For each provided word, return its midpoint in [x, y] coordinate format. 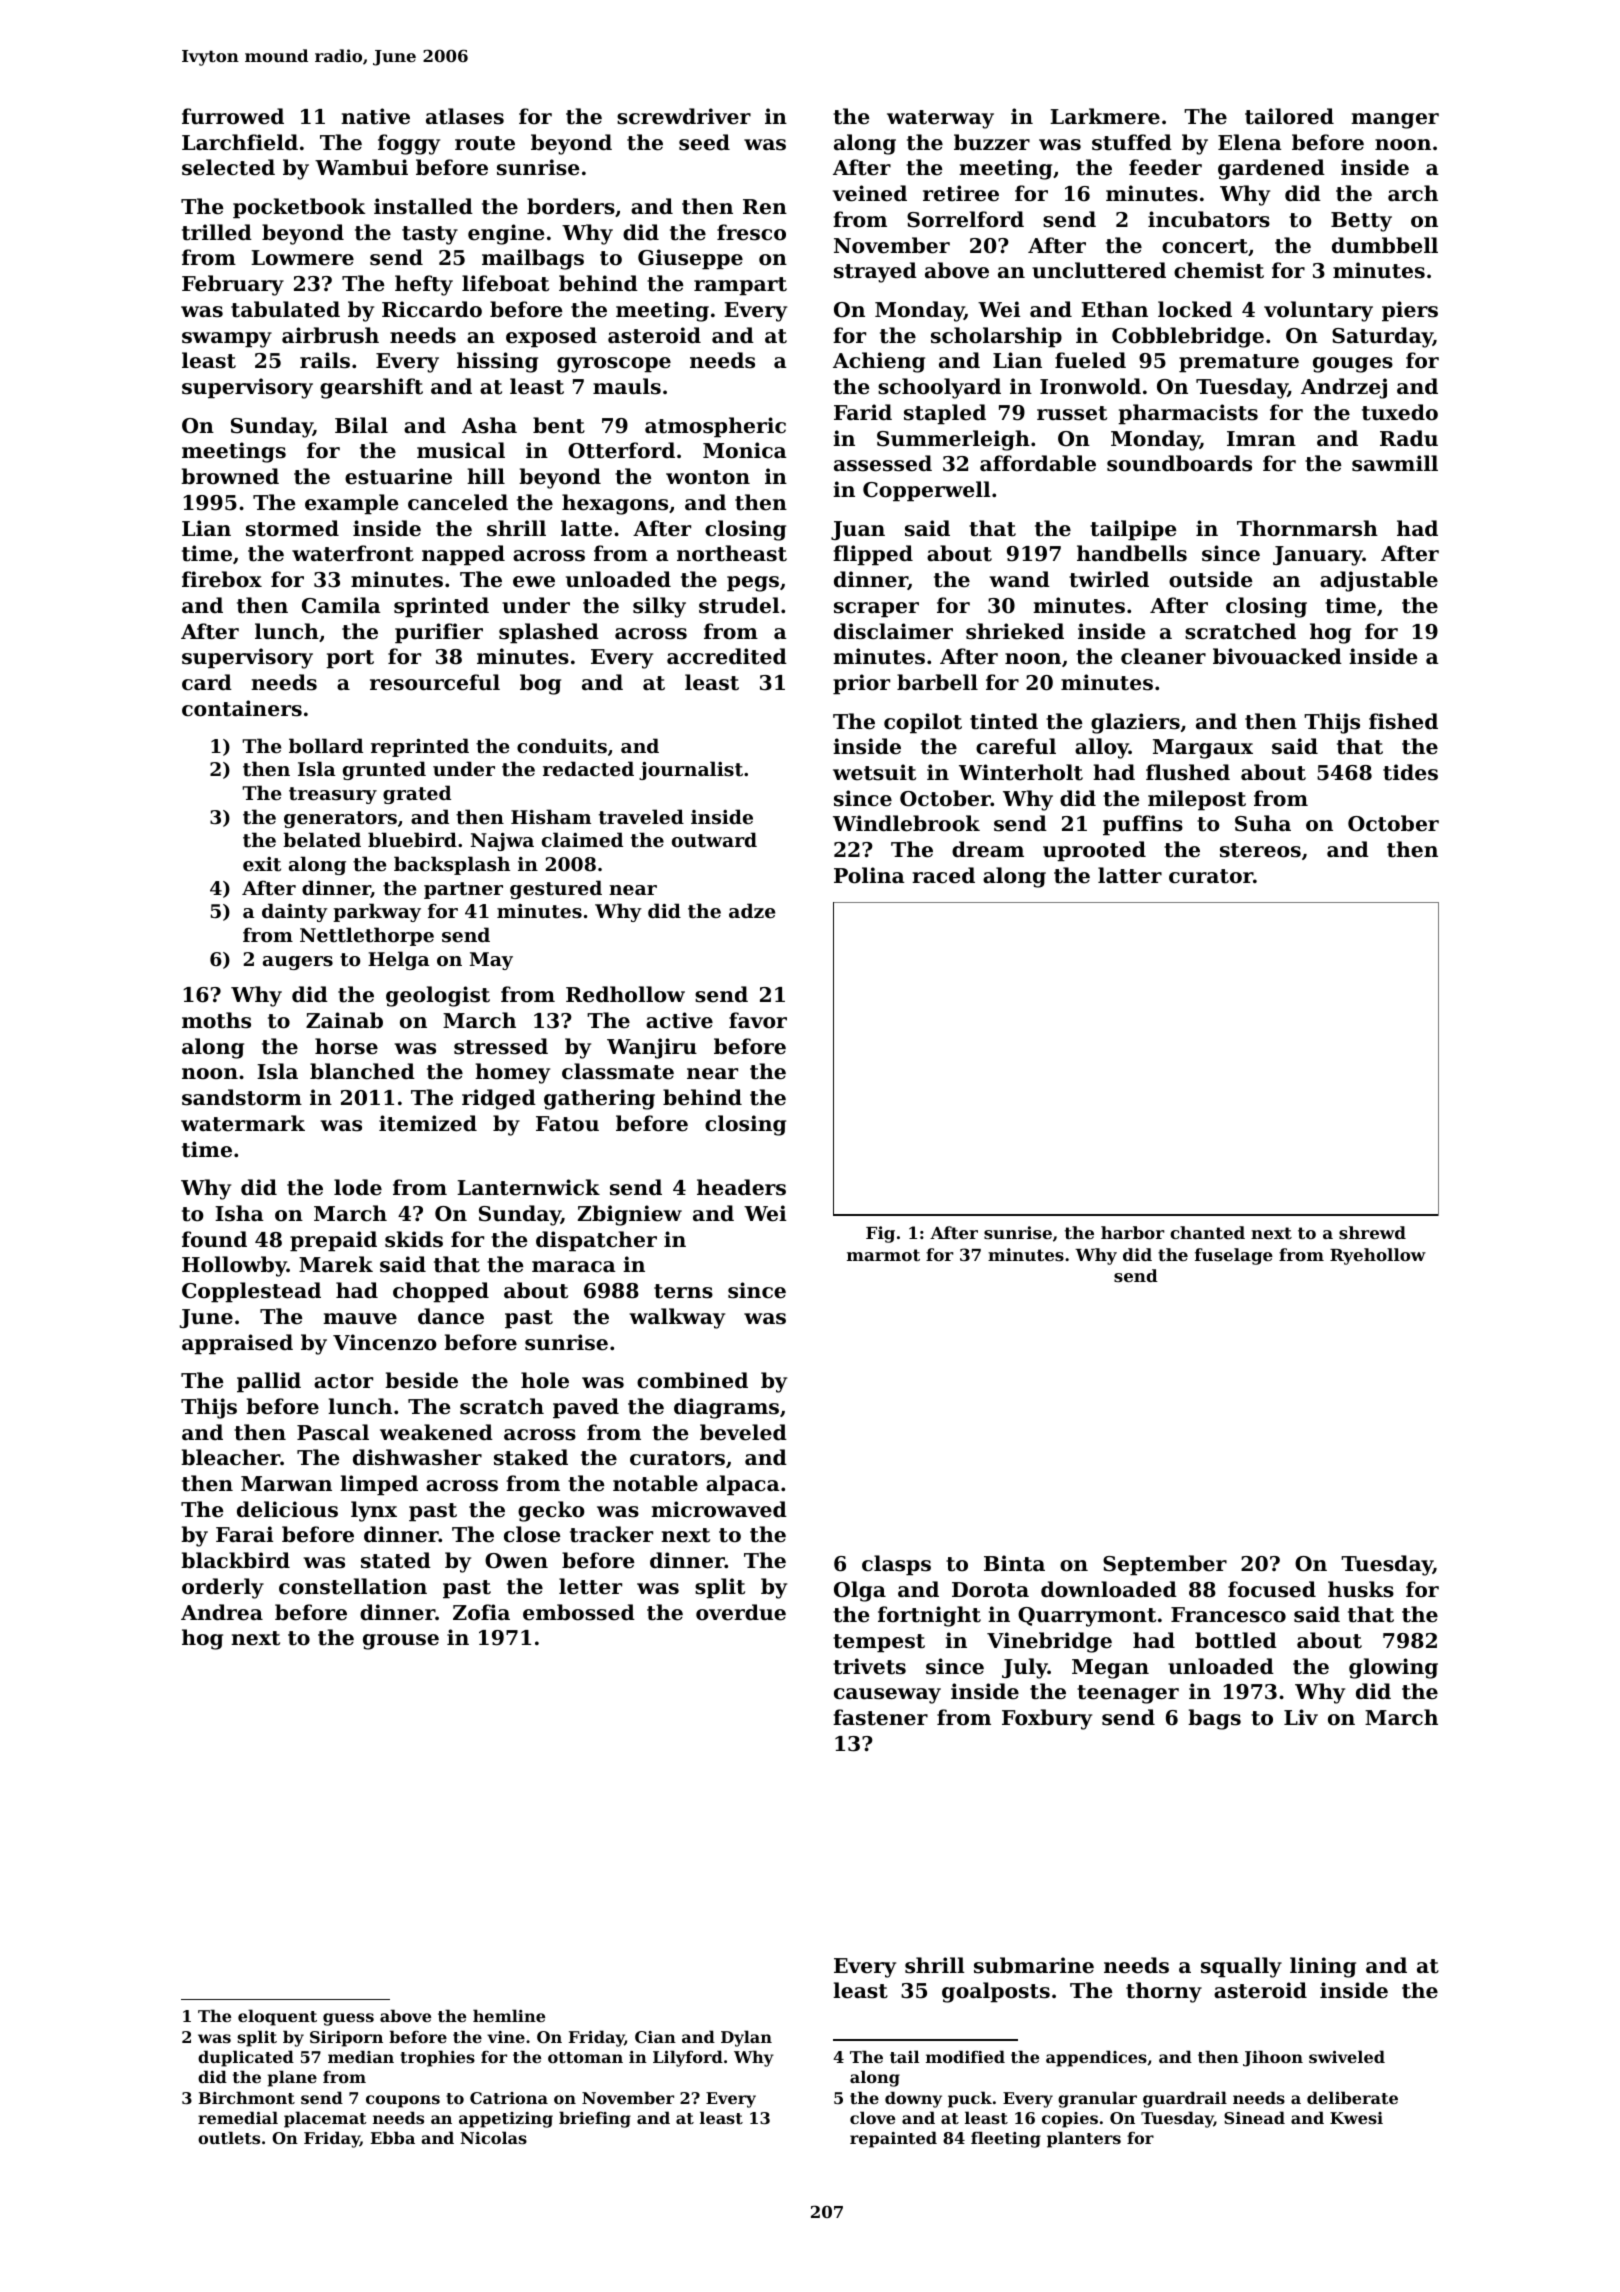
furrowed [233, 116]
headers [741, 1187]
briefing [595, 2119]
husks [1361, 1589]
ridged [499, 1099]
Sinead [1254, 2117]
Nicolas [493, 2137]
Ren [765, 207]
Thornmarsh [1307, 528]
